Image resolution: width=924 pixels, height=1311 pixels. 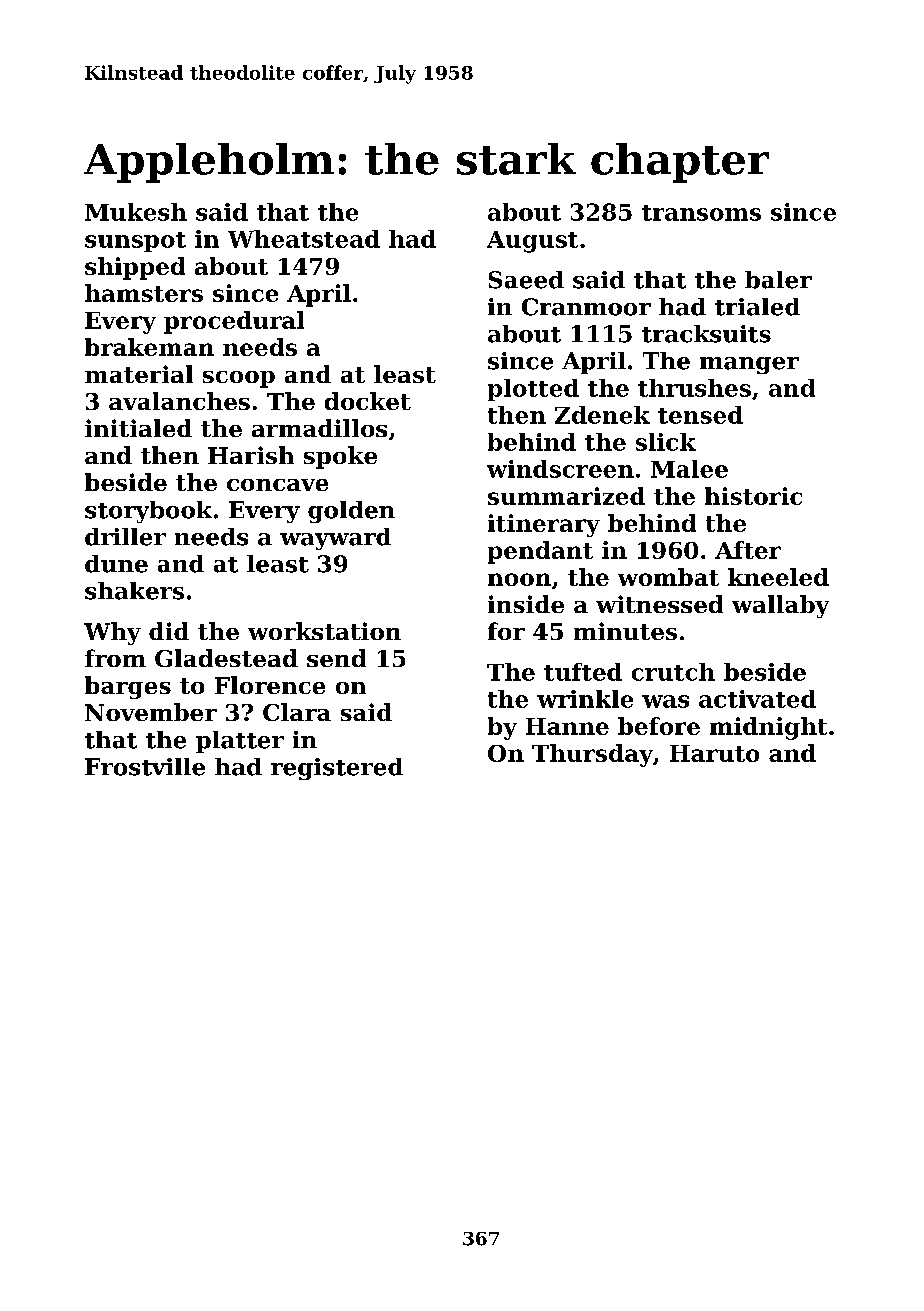 What do you see at coordinates (526, 604) in the document?
I see `inside` at bounding box center [526, 604].
